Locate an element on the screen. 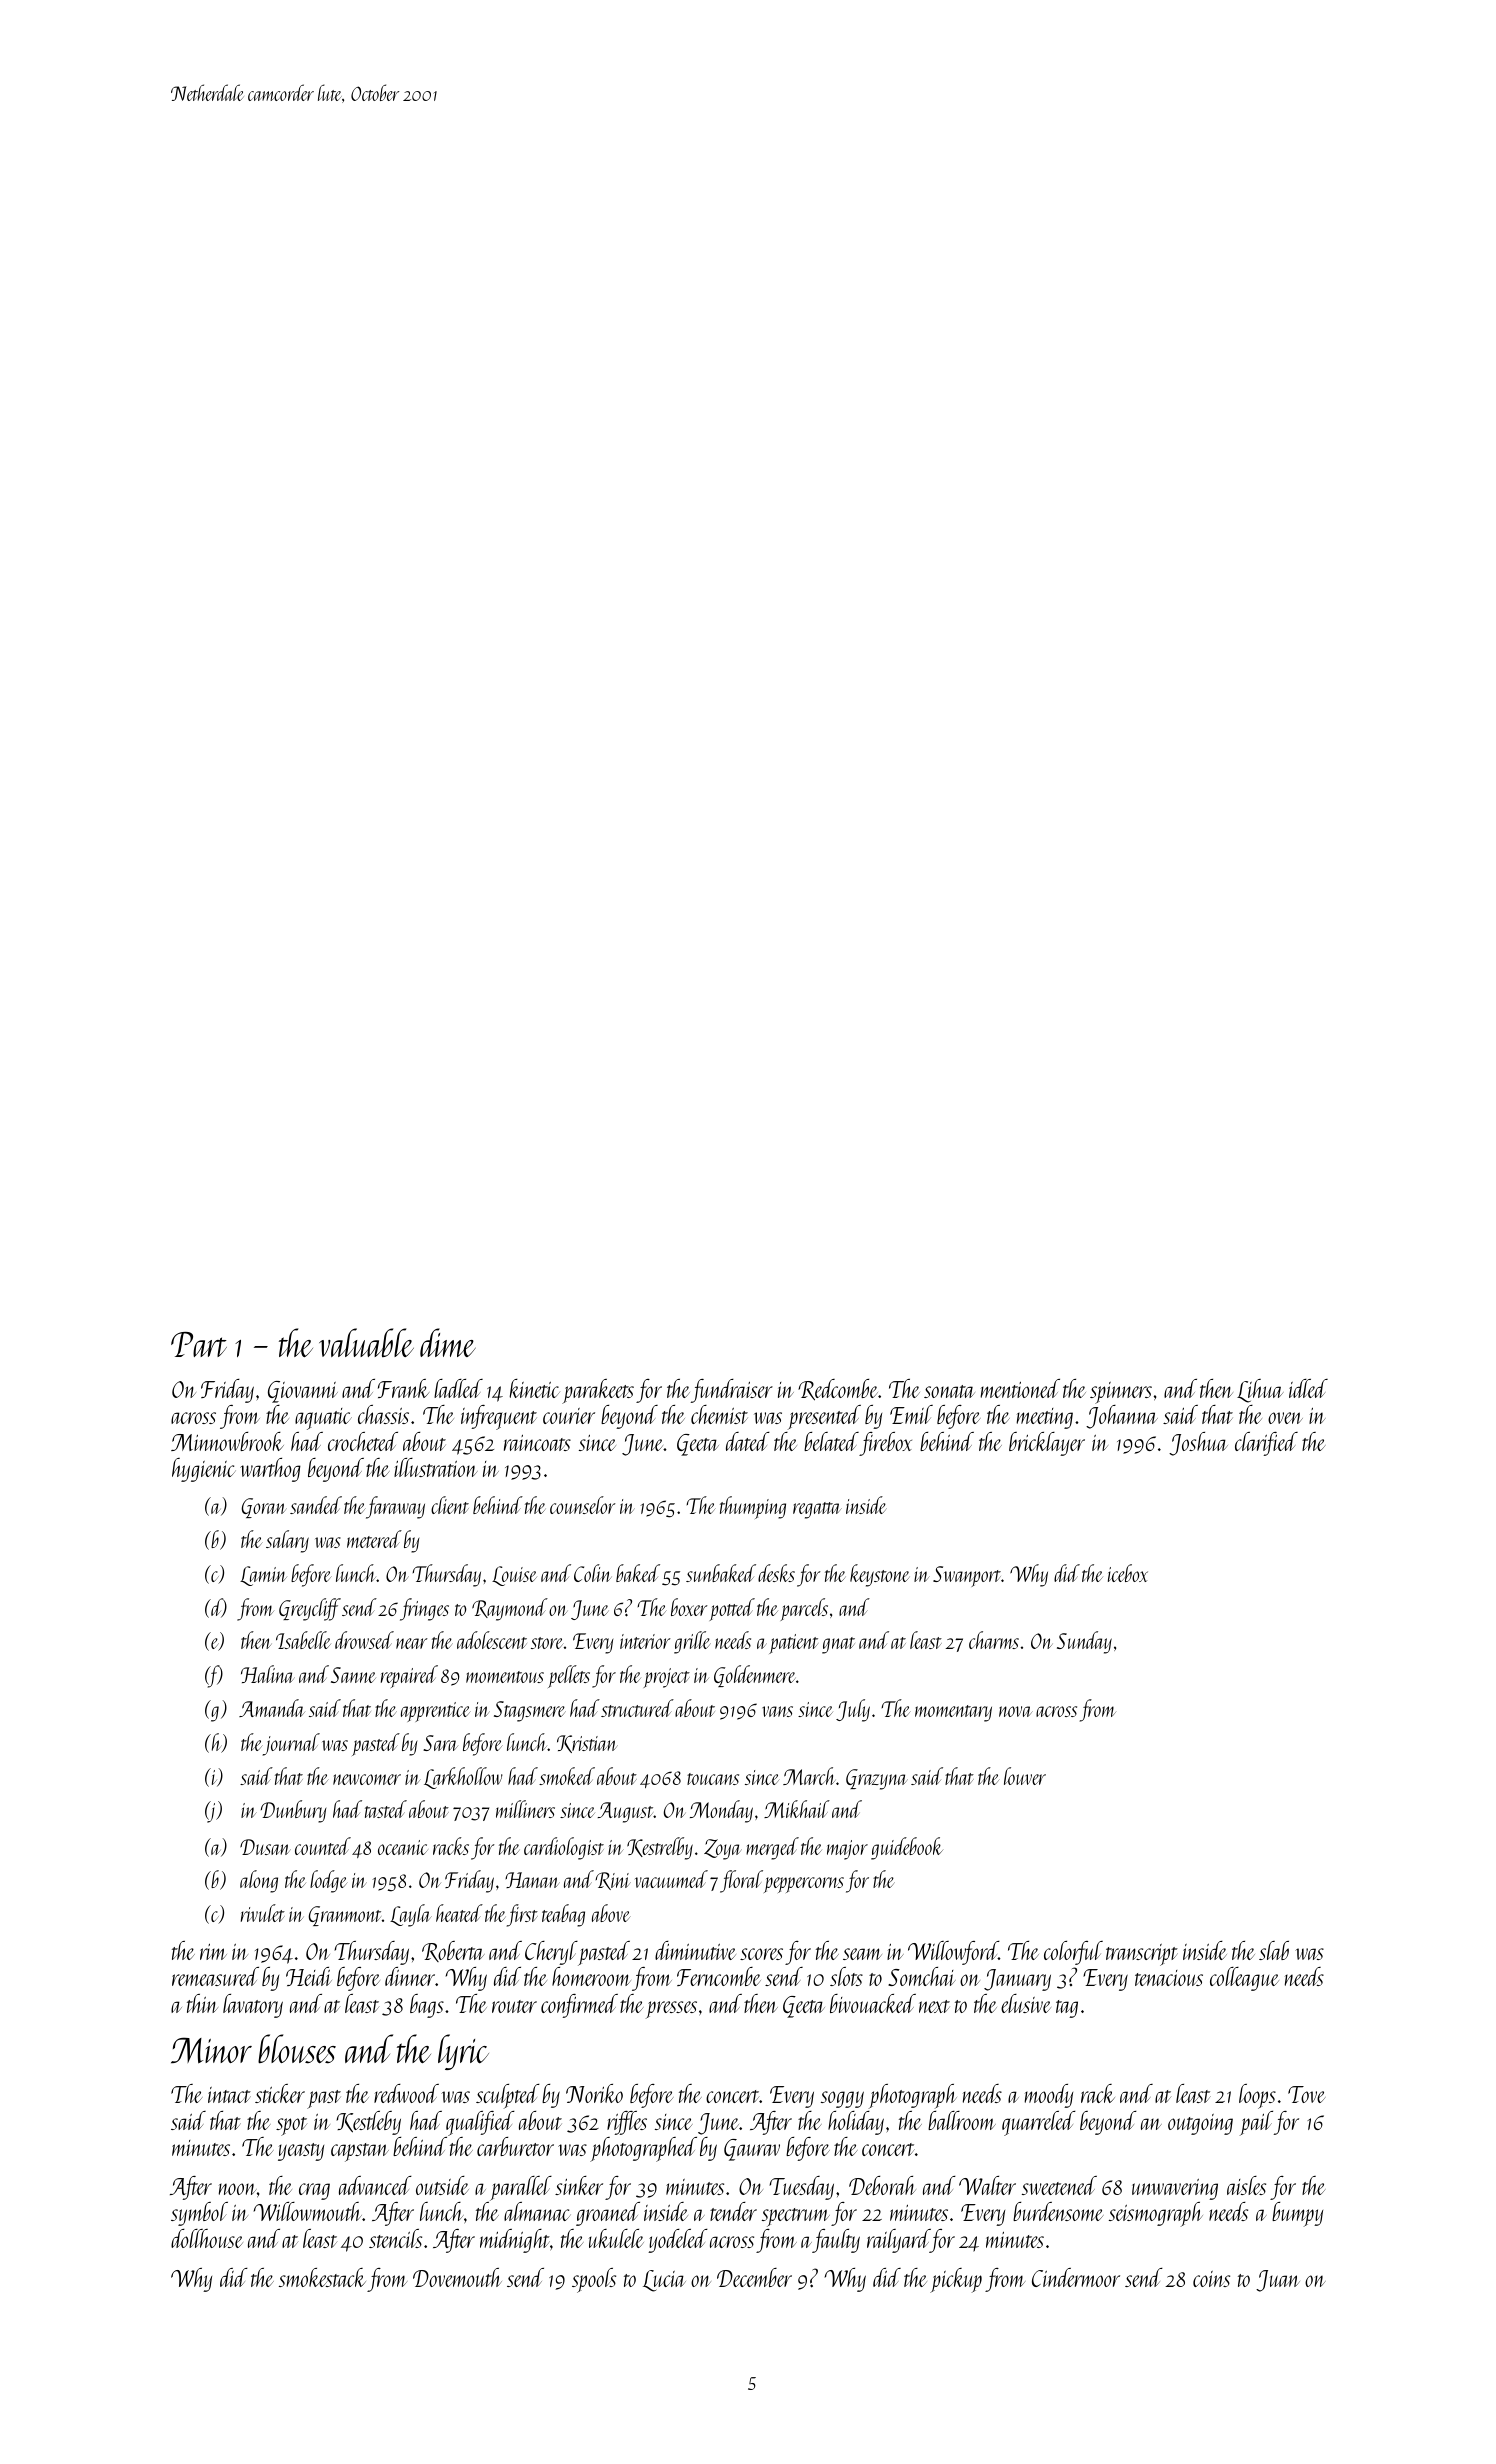 The height and width of the screenshot is (2464, 1496). louver is located at coordinates (1025, 1776).
